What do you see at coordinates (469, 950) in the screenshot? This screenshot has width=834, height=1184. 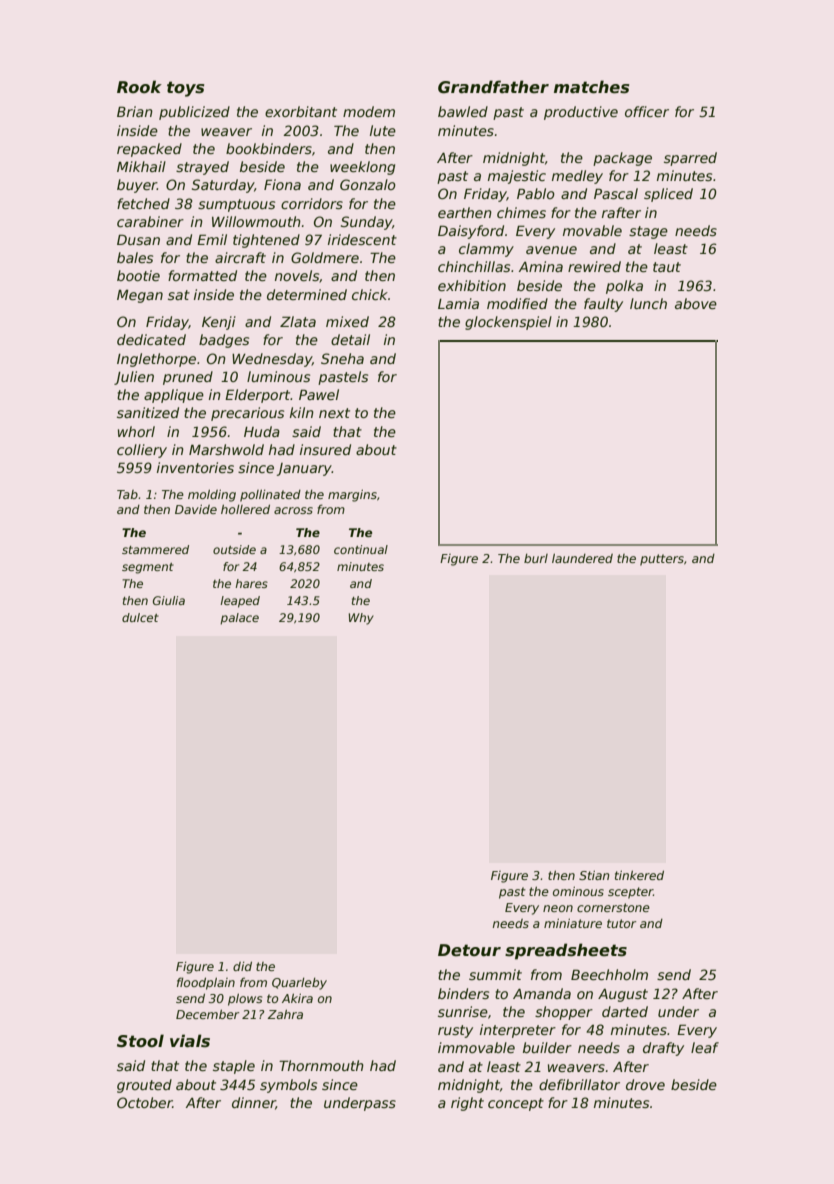 I see `Detour` at bounding box center [469, 950].
